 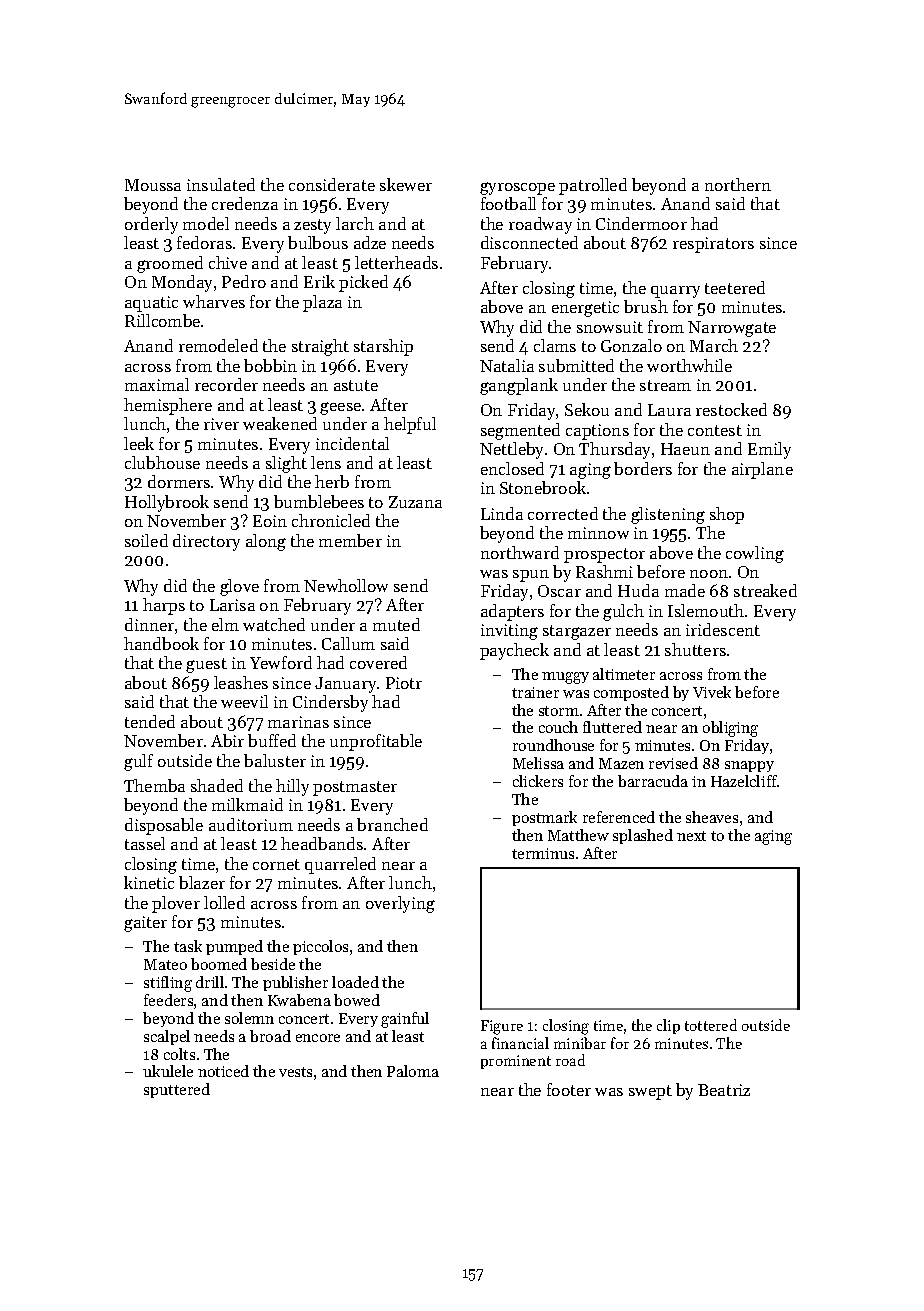 What do you see at coordinates (177, 1090) in the screenshot?
I see `sputtered` at bounding box center [177, 1090].
